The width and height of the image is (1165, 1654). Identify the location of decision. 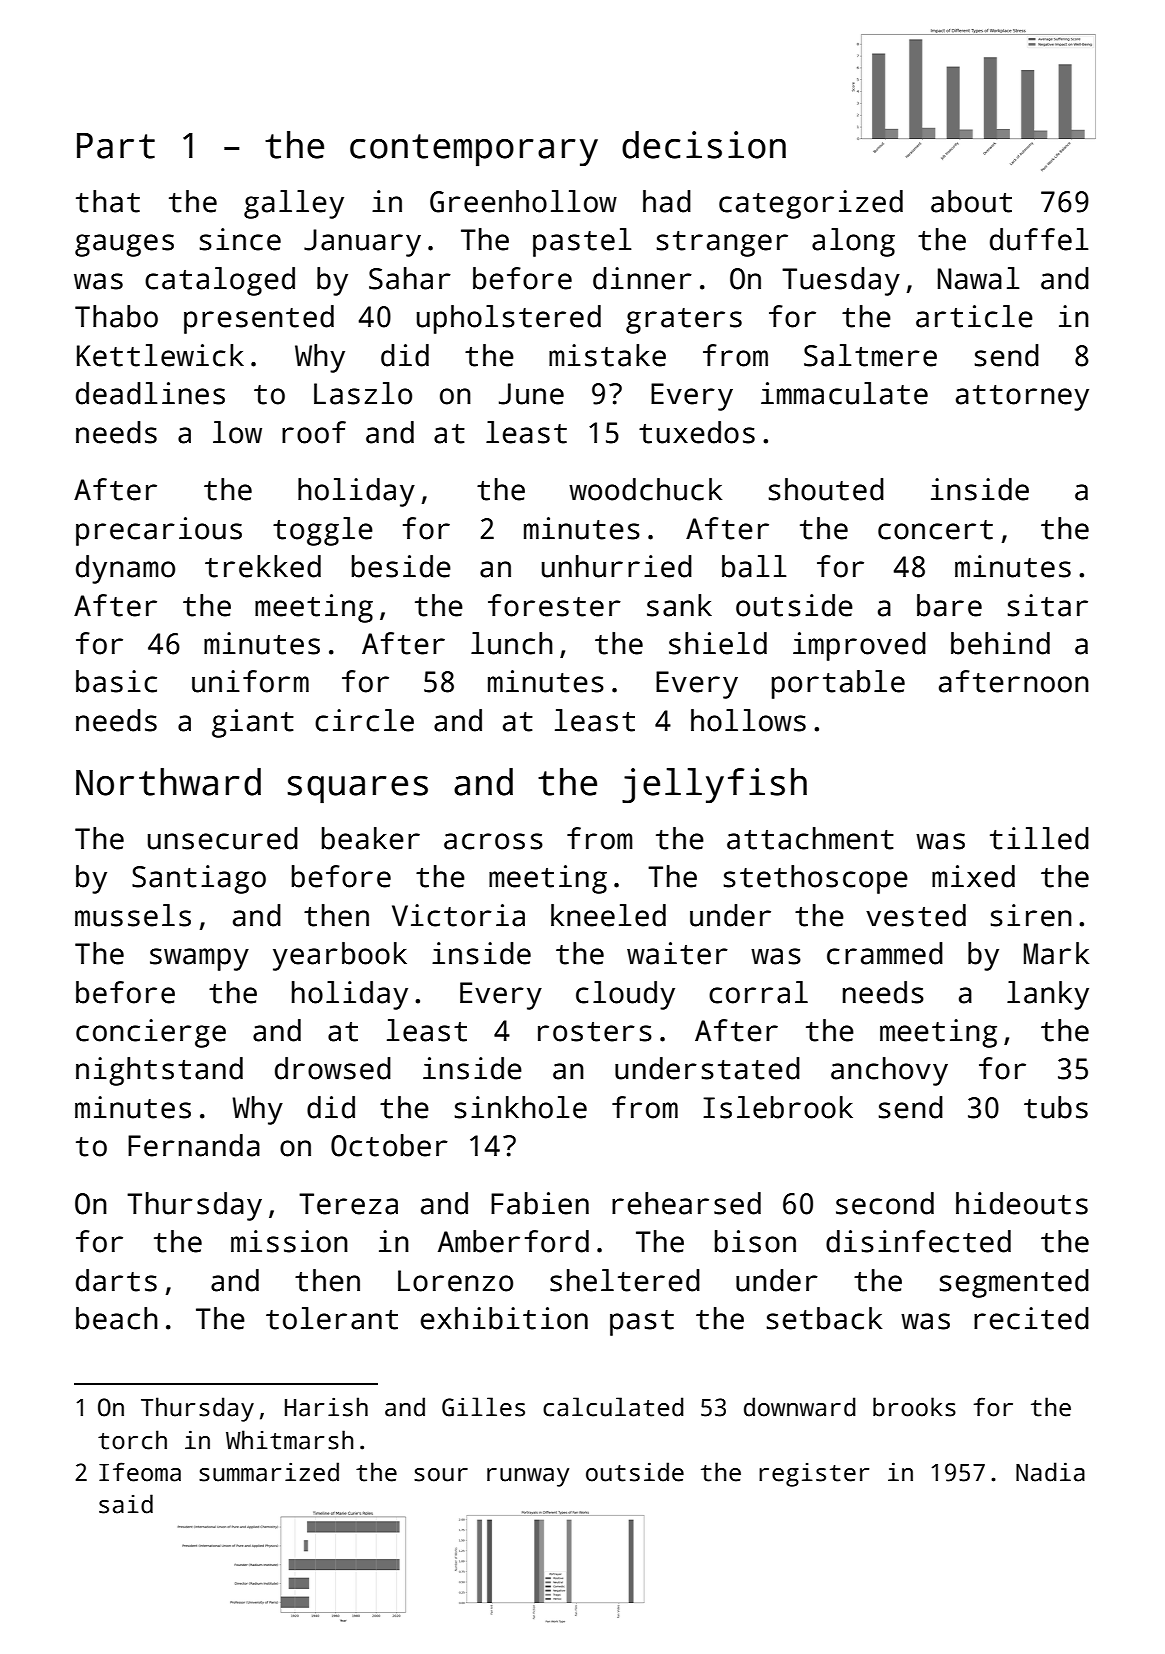
(704, 145).
